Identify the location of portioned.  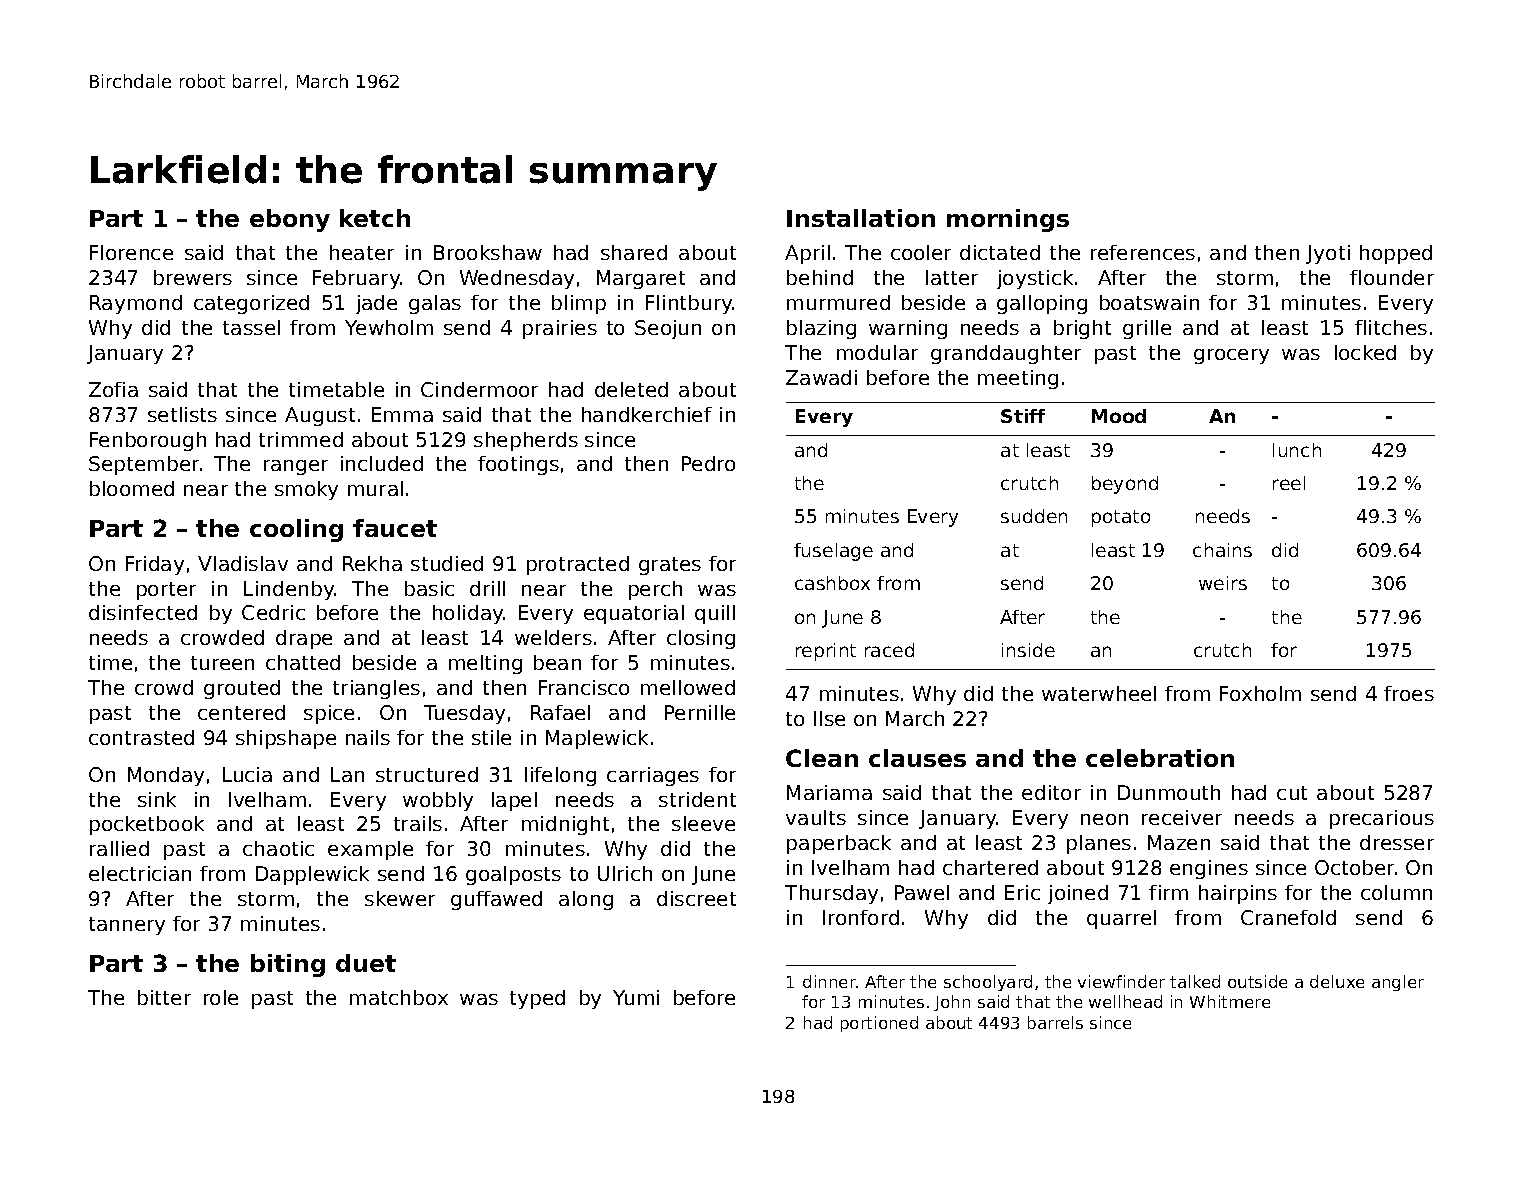
(879, 1024).
